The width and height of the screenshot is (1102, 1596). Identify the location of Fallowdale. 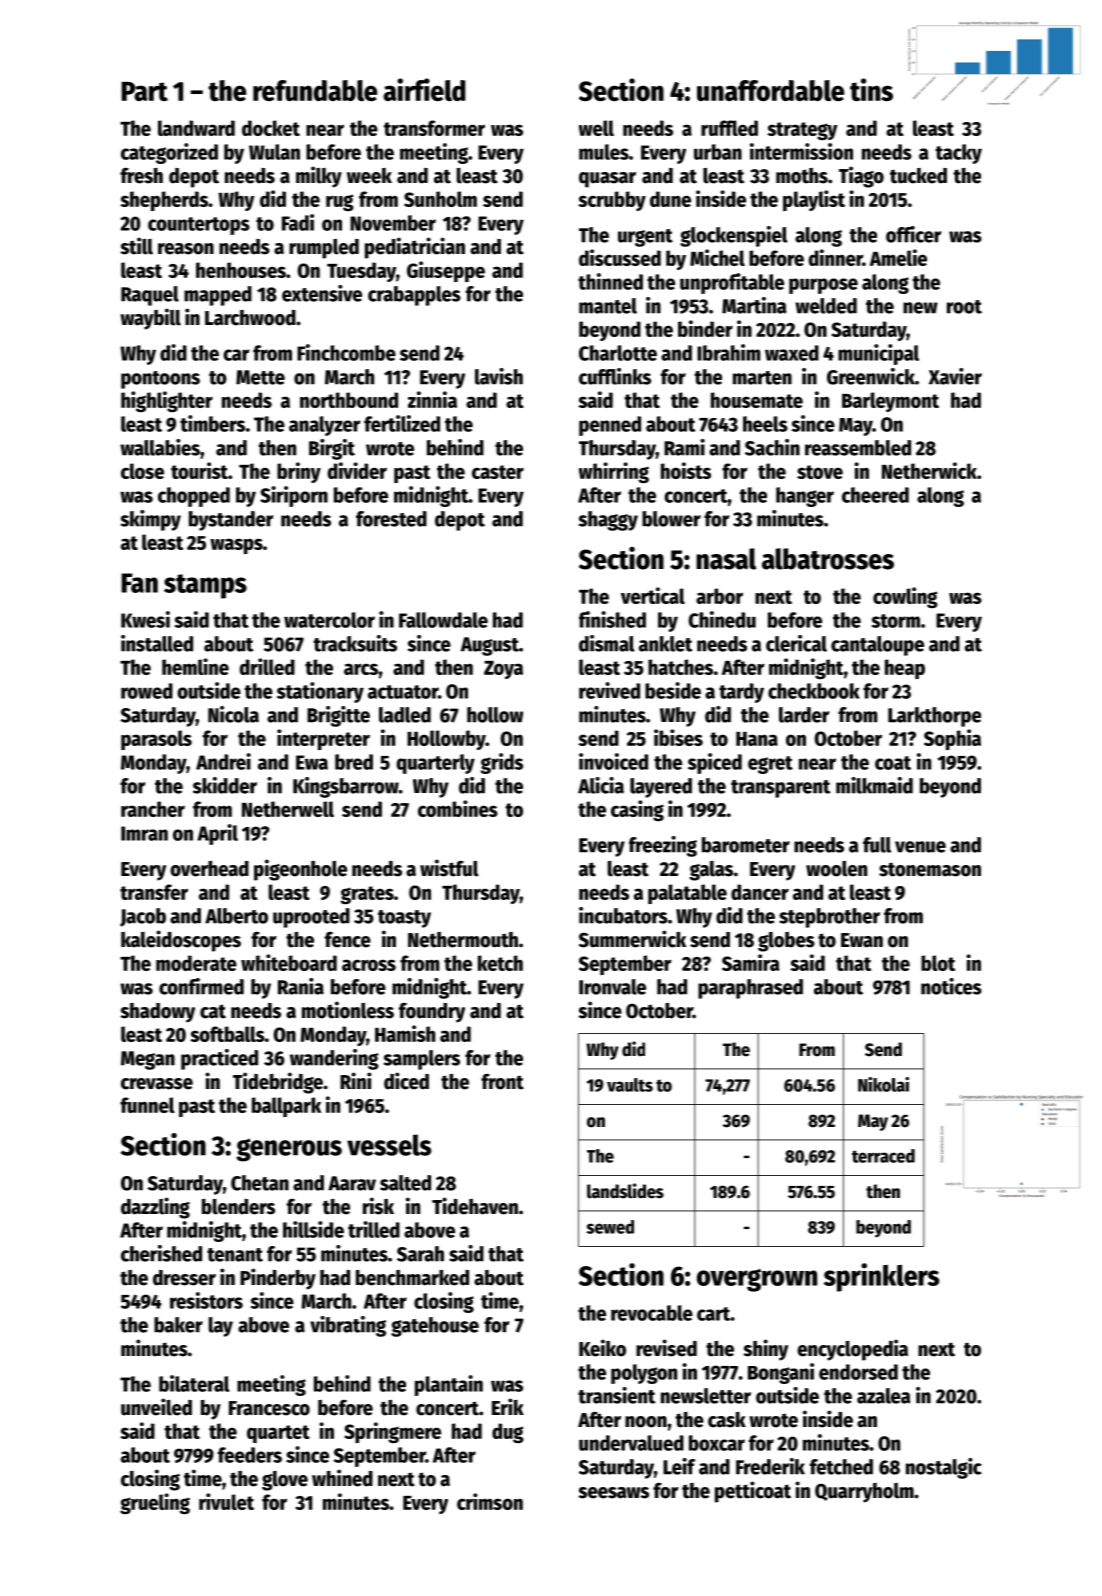
(443, 620).
